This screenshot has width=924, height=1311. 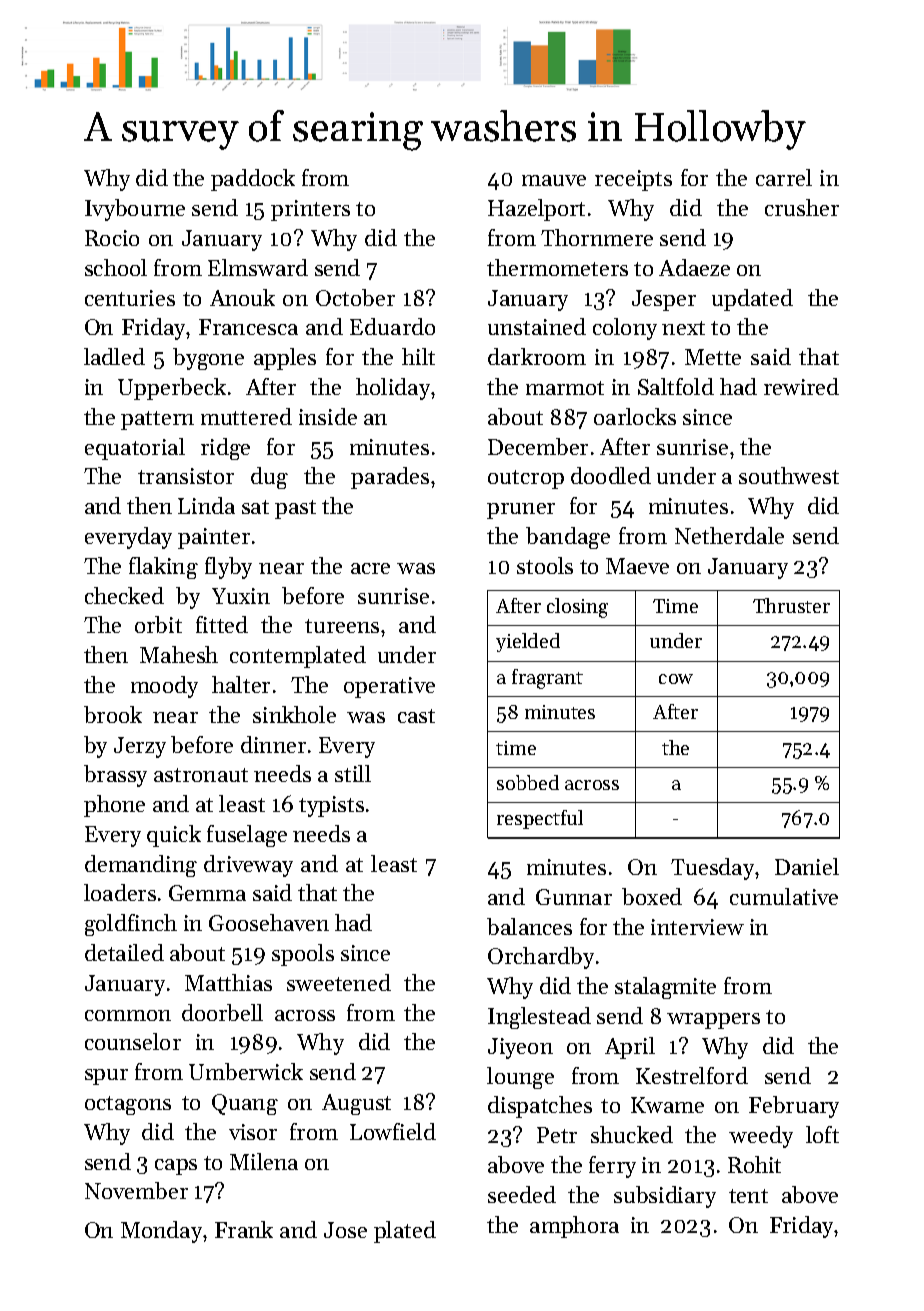 What do you see at coordinates (713, 1021) in the screenshot?
I see `wrappers` at bounding box center [713, 1021].
